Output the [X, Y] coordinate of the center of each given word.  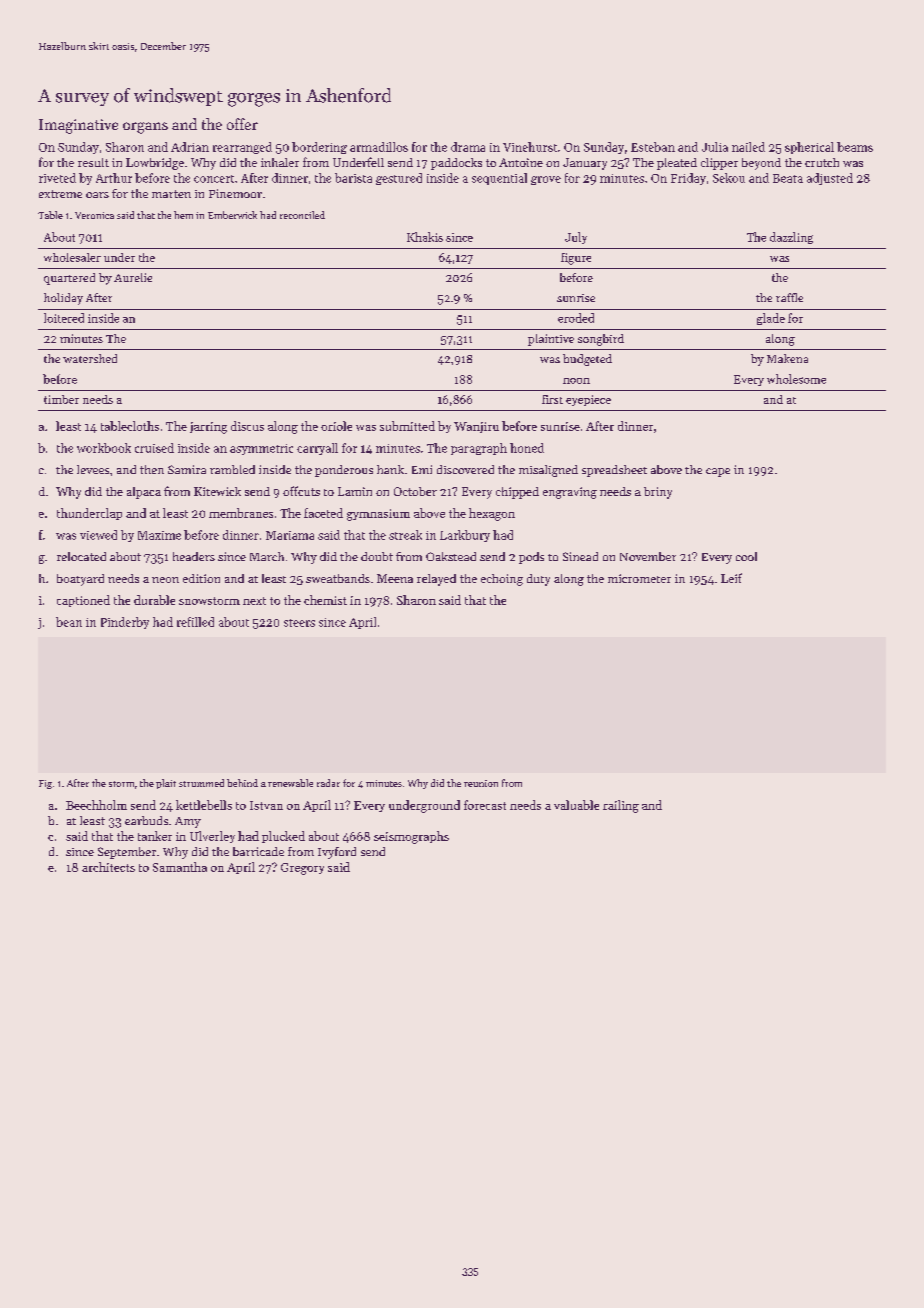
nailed [748, 147]
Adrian [190, 147]
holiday [63, 299]
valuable [576, 805]
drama [468, 147]
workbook [104, 448]
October [415, 491]
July [576, 238]
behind [242, 783]
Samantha [180, 867]
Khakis [425, 237]
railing [621, 806]
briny [658, 493]
